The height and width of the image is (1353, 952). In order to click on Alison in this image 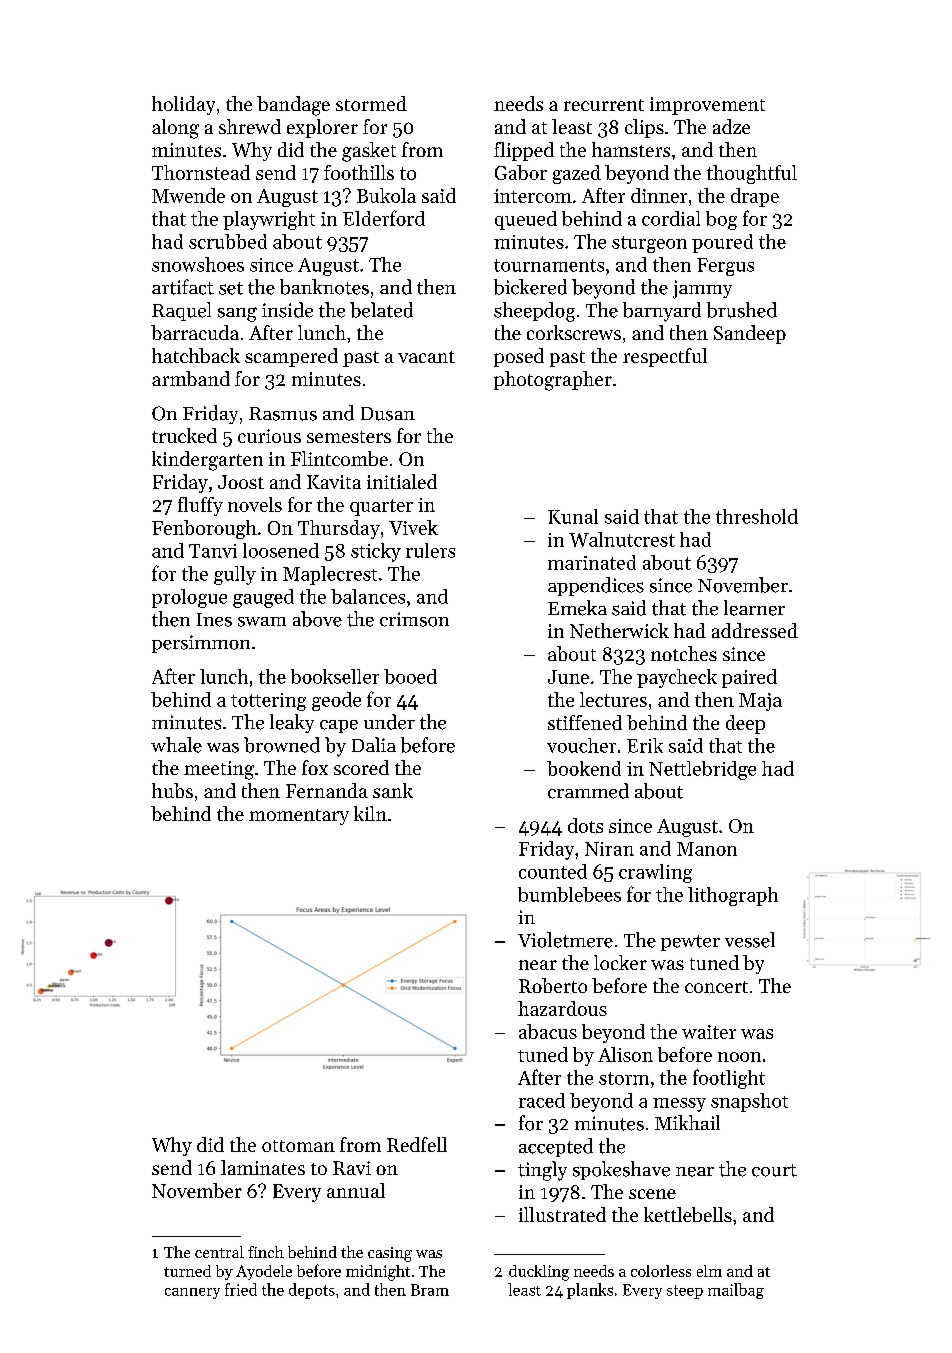, I will do `click(625, 1054)`.
